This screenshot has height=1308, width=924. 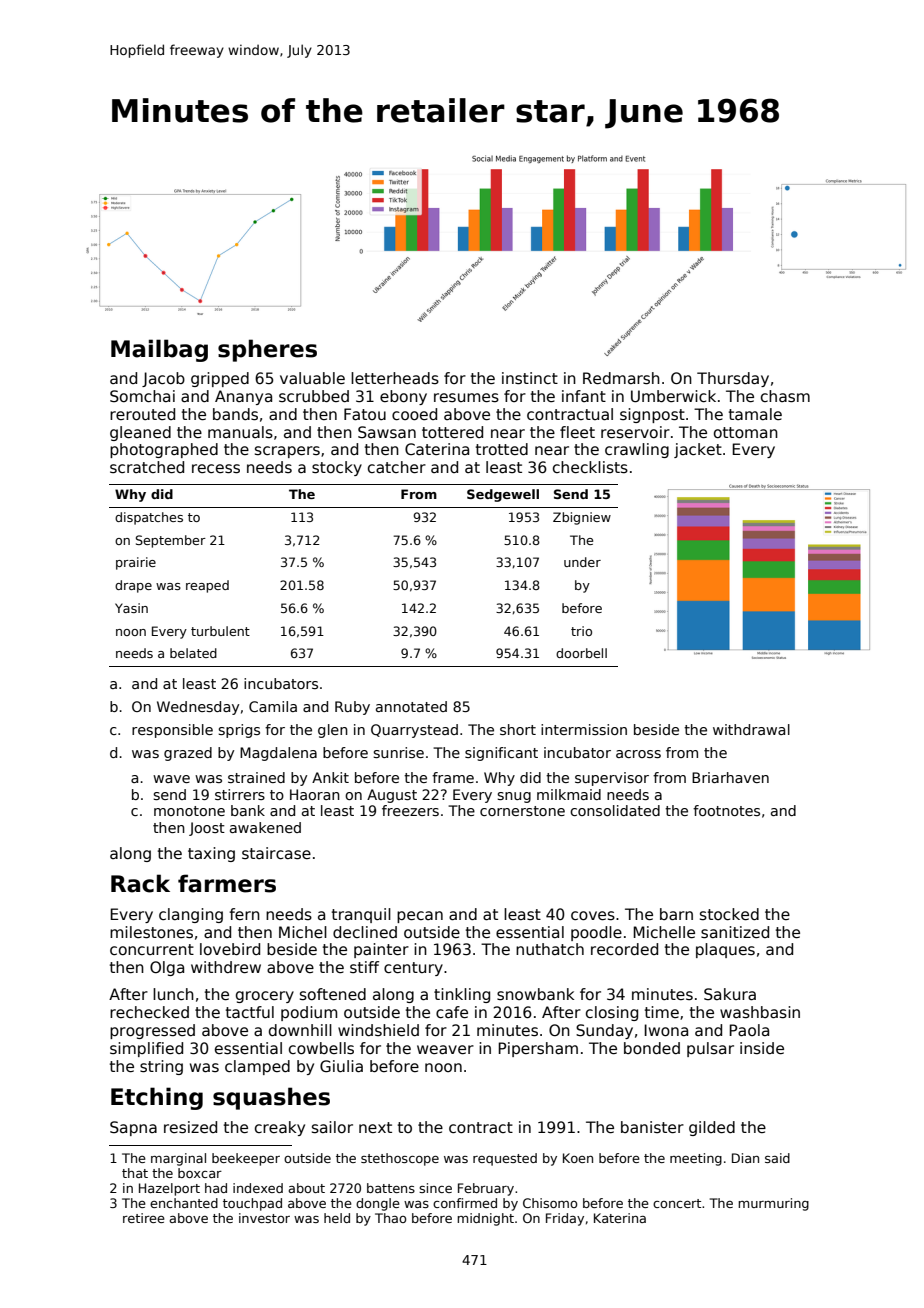 I want to click on retiree, so click(x=144, y=1218).
